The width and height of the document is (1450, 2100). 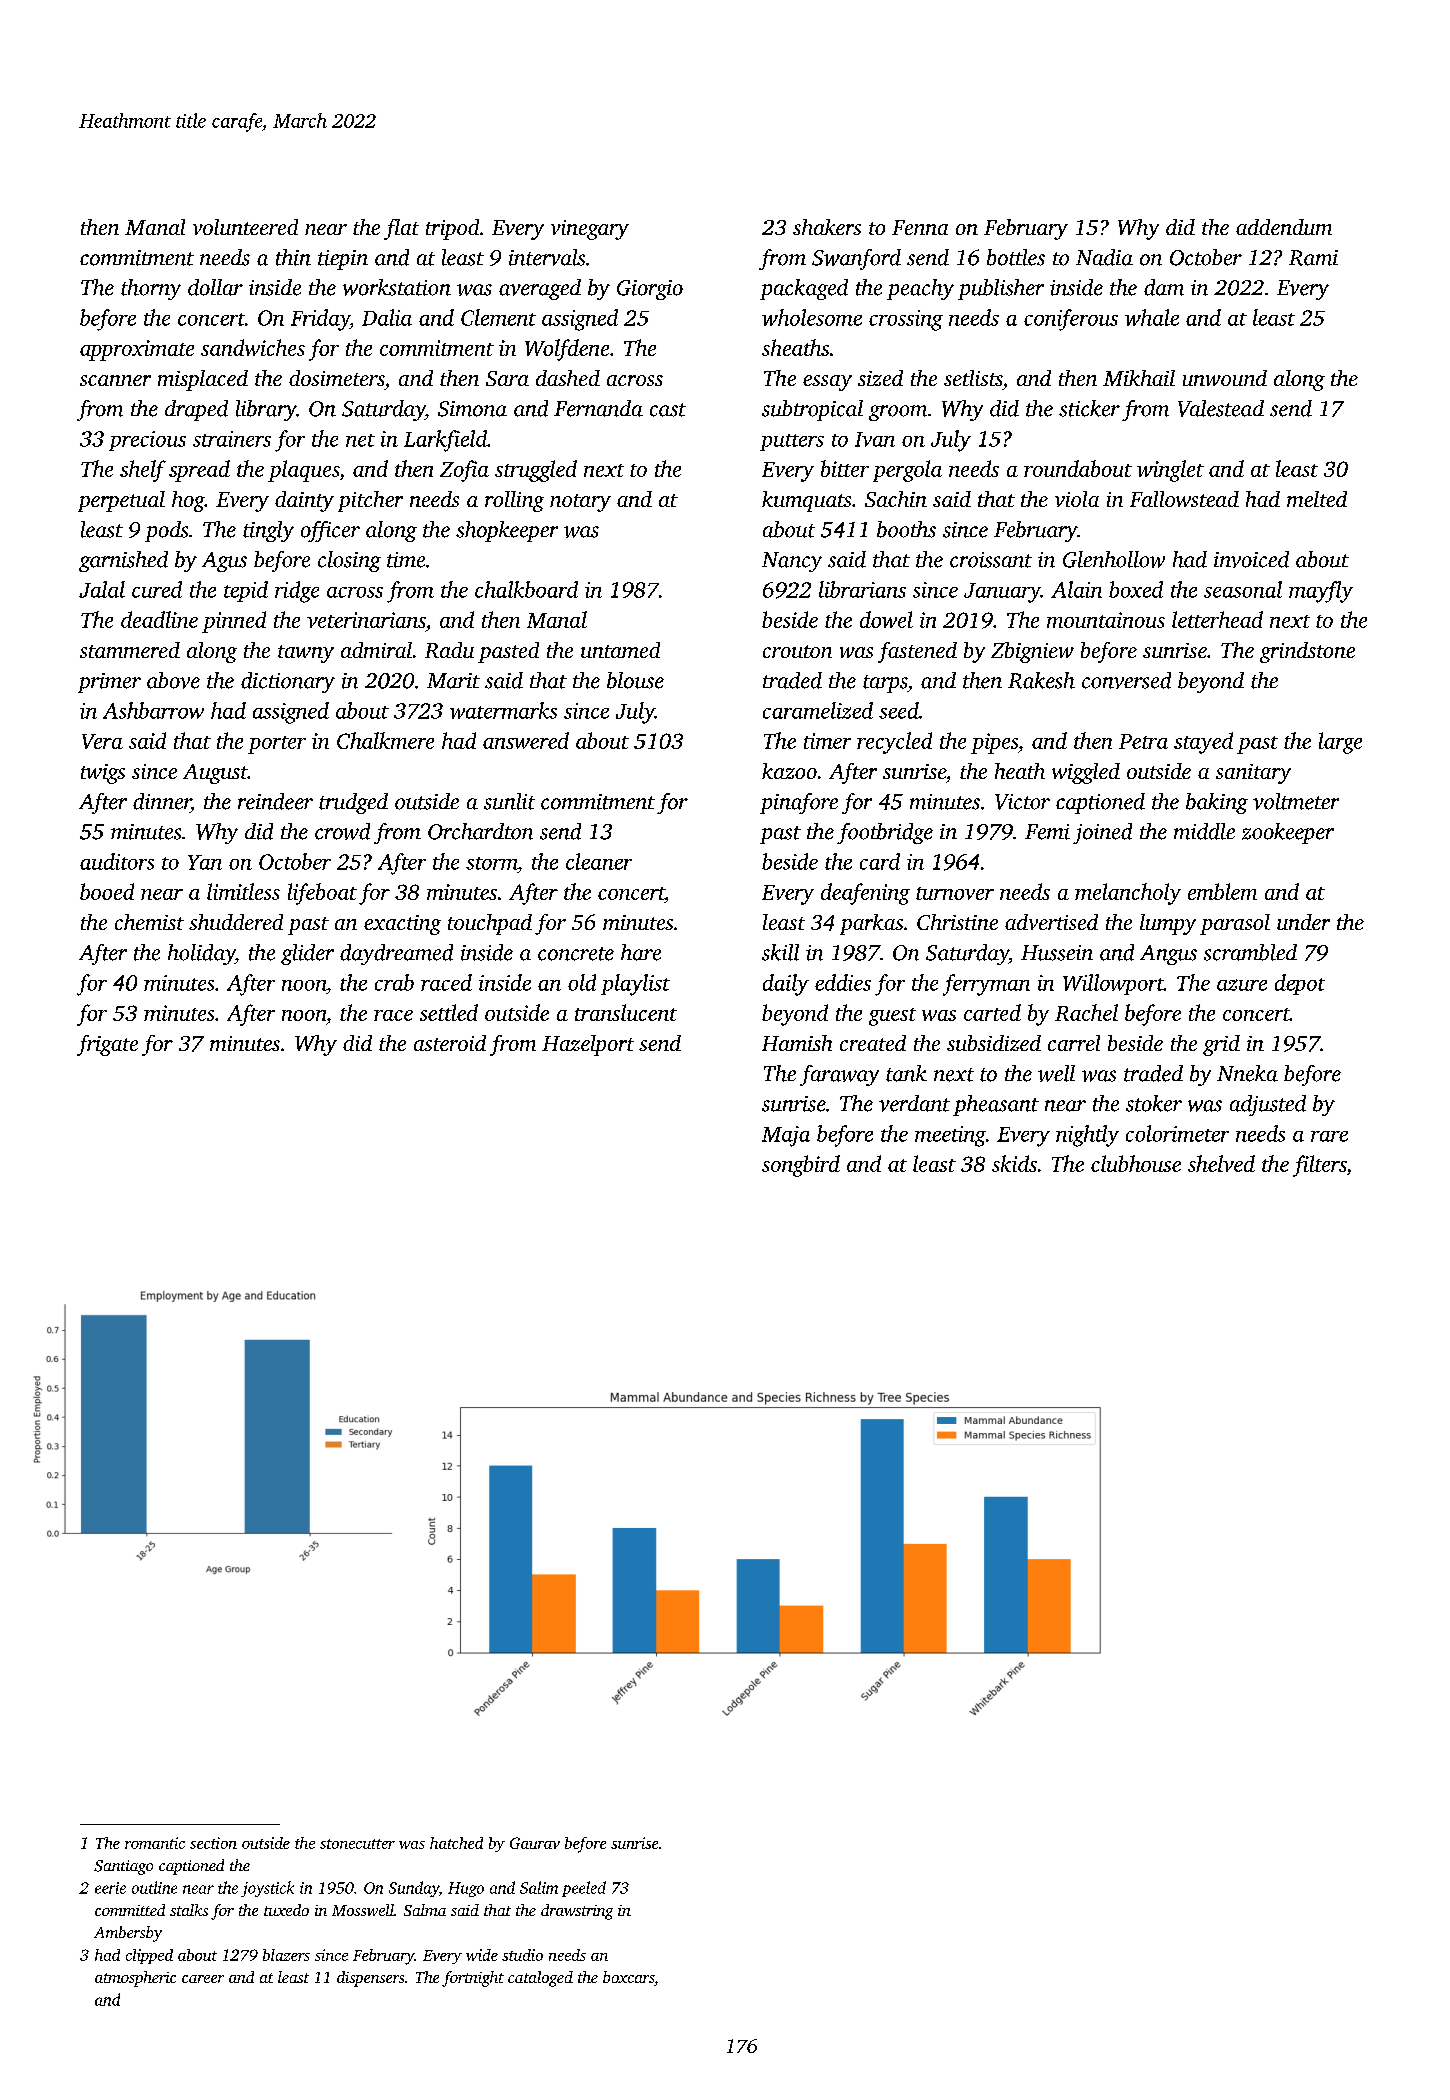 What do you see at coordinates (151, 289) in the document?
I see `thorny` at bounding box center [151, 289].
